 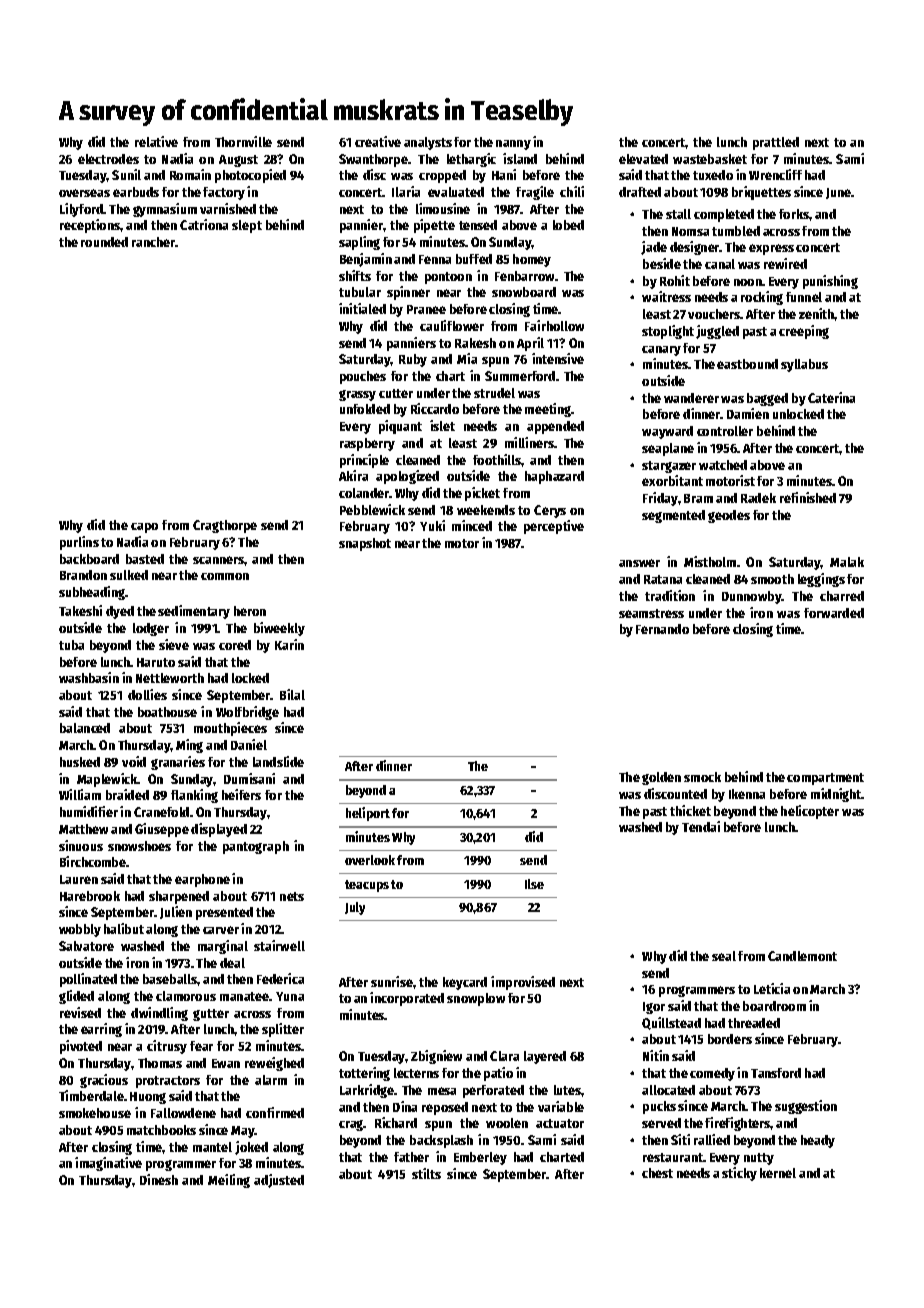 What do you see at coordinates (690, 810) in the page?
I see `thicket` at bounding box center [690, 810].
